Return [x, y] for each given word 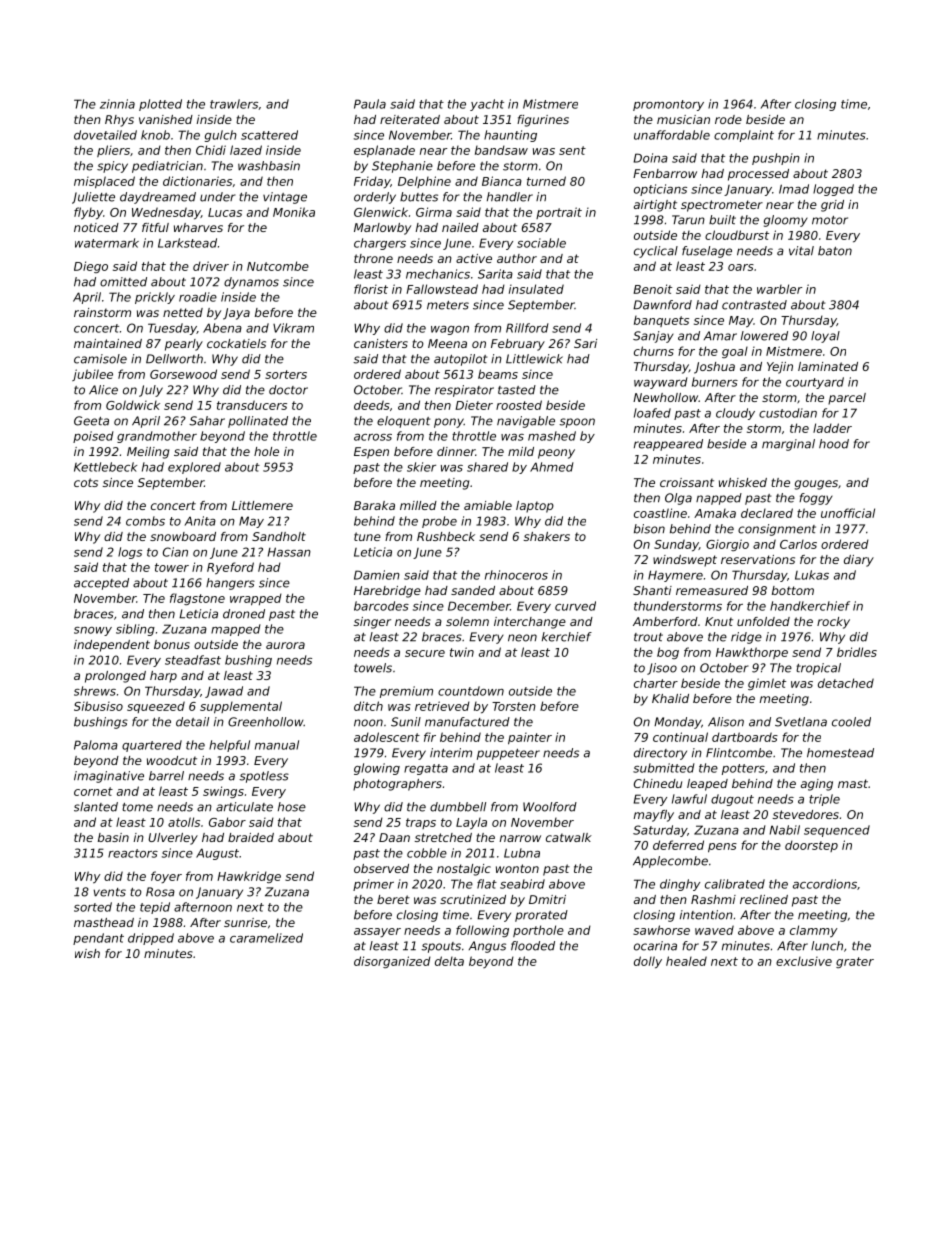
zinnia [117, 104]
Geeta [91, 421]
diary [859, 561]
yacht [487, 105]
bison [649, 529]
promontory [668, 105]
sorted [93, 907]
